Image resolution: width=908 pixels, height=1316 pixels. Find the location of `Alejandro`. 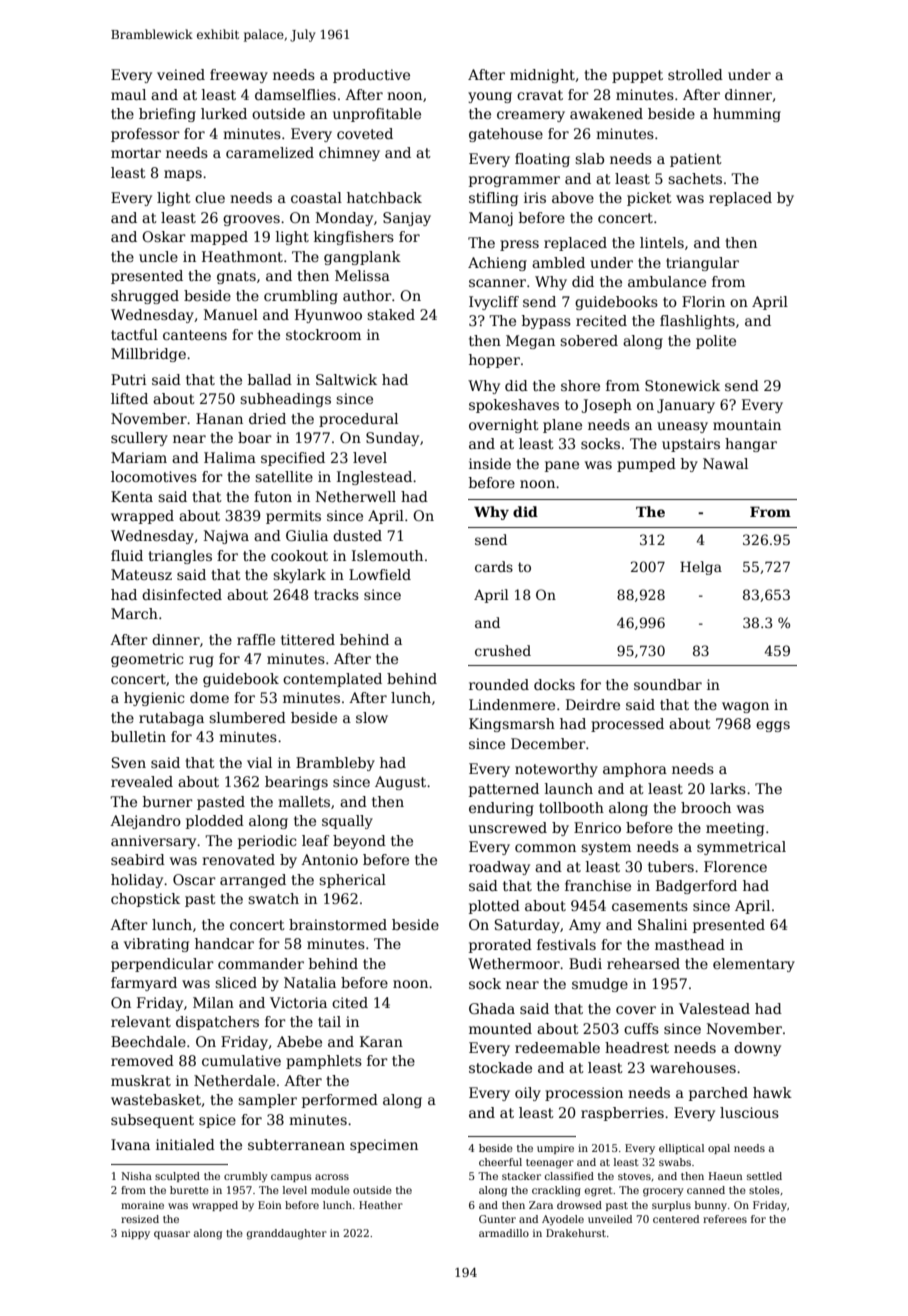

Alejandro is located at coordinates (145, 822).
